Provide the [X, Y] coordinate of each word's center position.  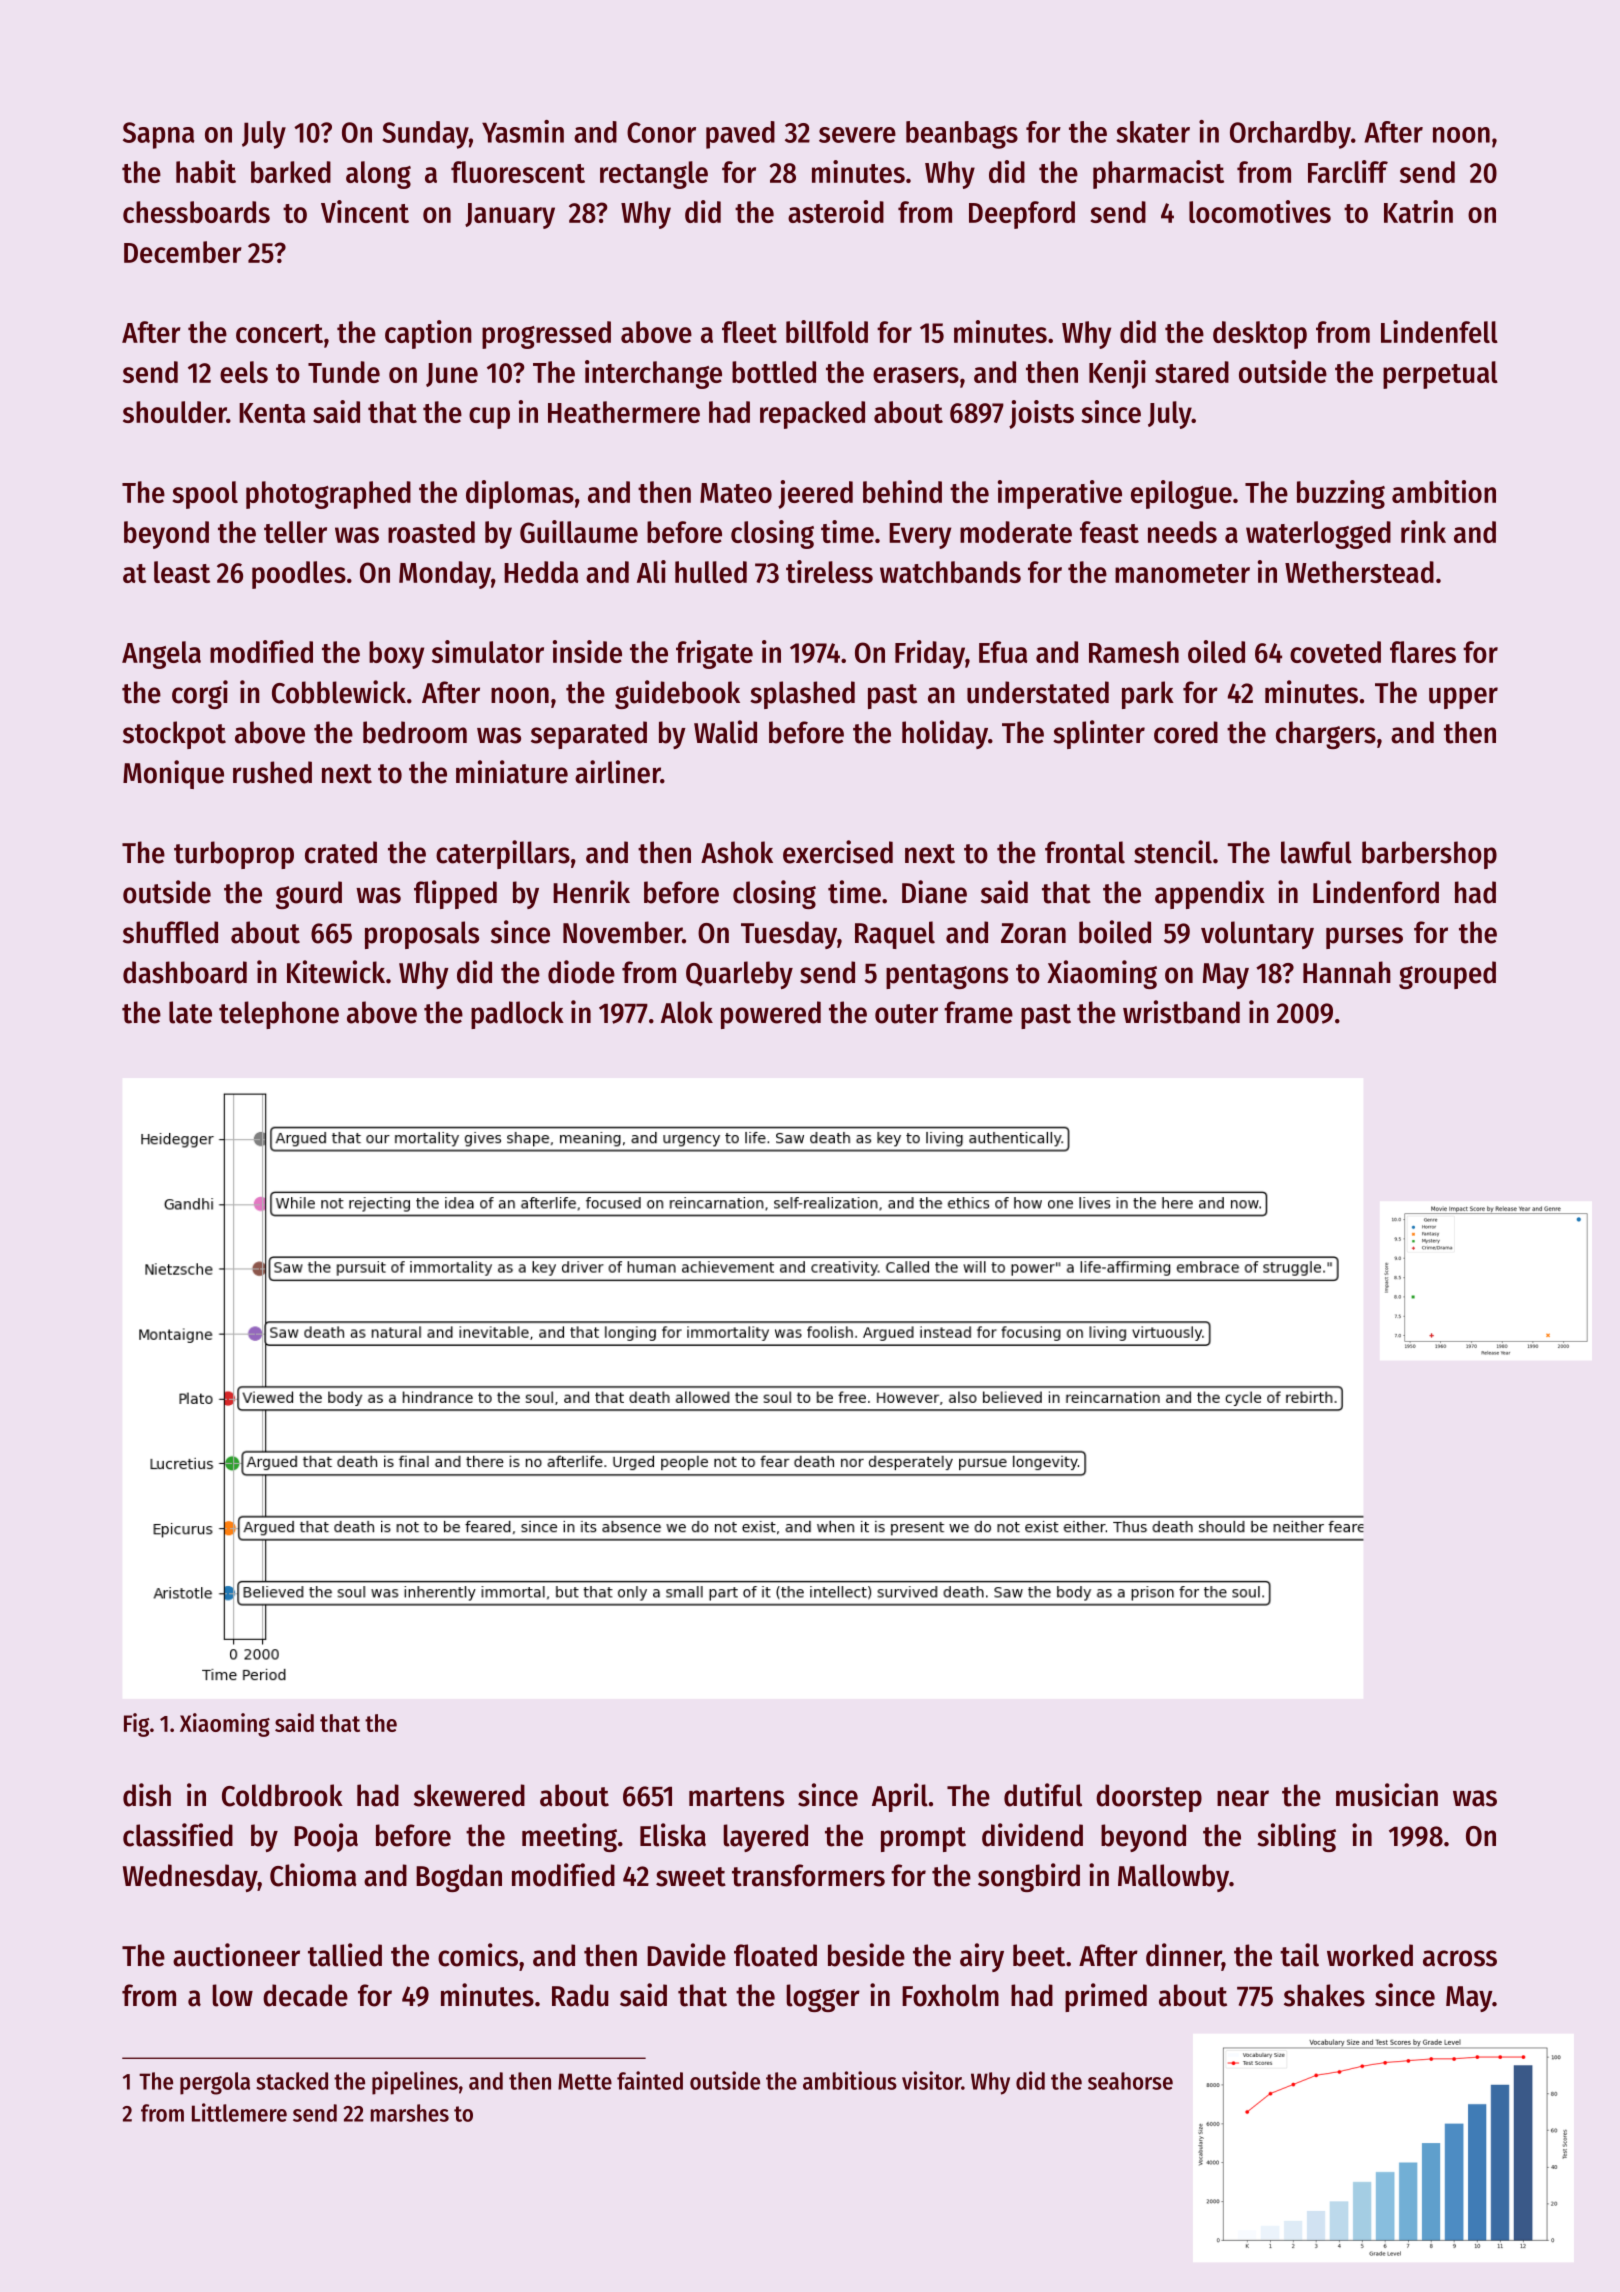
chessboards [196, 212]
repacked [812, 415]
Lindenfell [1439, 331]
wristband [1181, 1012]
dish [147, 1795]
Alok [687, 1012]
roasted [431, 532]
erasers [916, 375]
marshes [410, 2113]
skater [1153, 132]
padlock [517, 1015]
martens [736, 1797]
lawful [1316, 852]
